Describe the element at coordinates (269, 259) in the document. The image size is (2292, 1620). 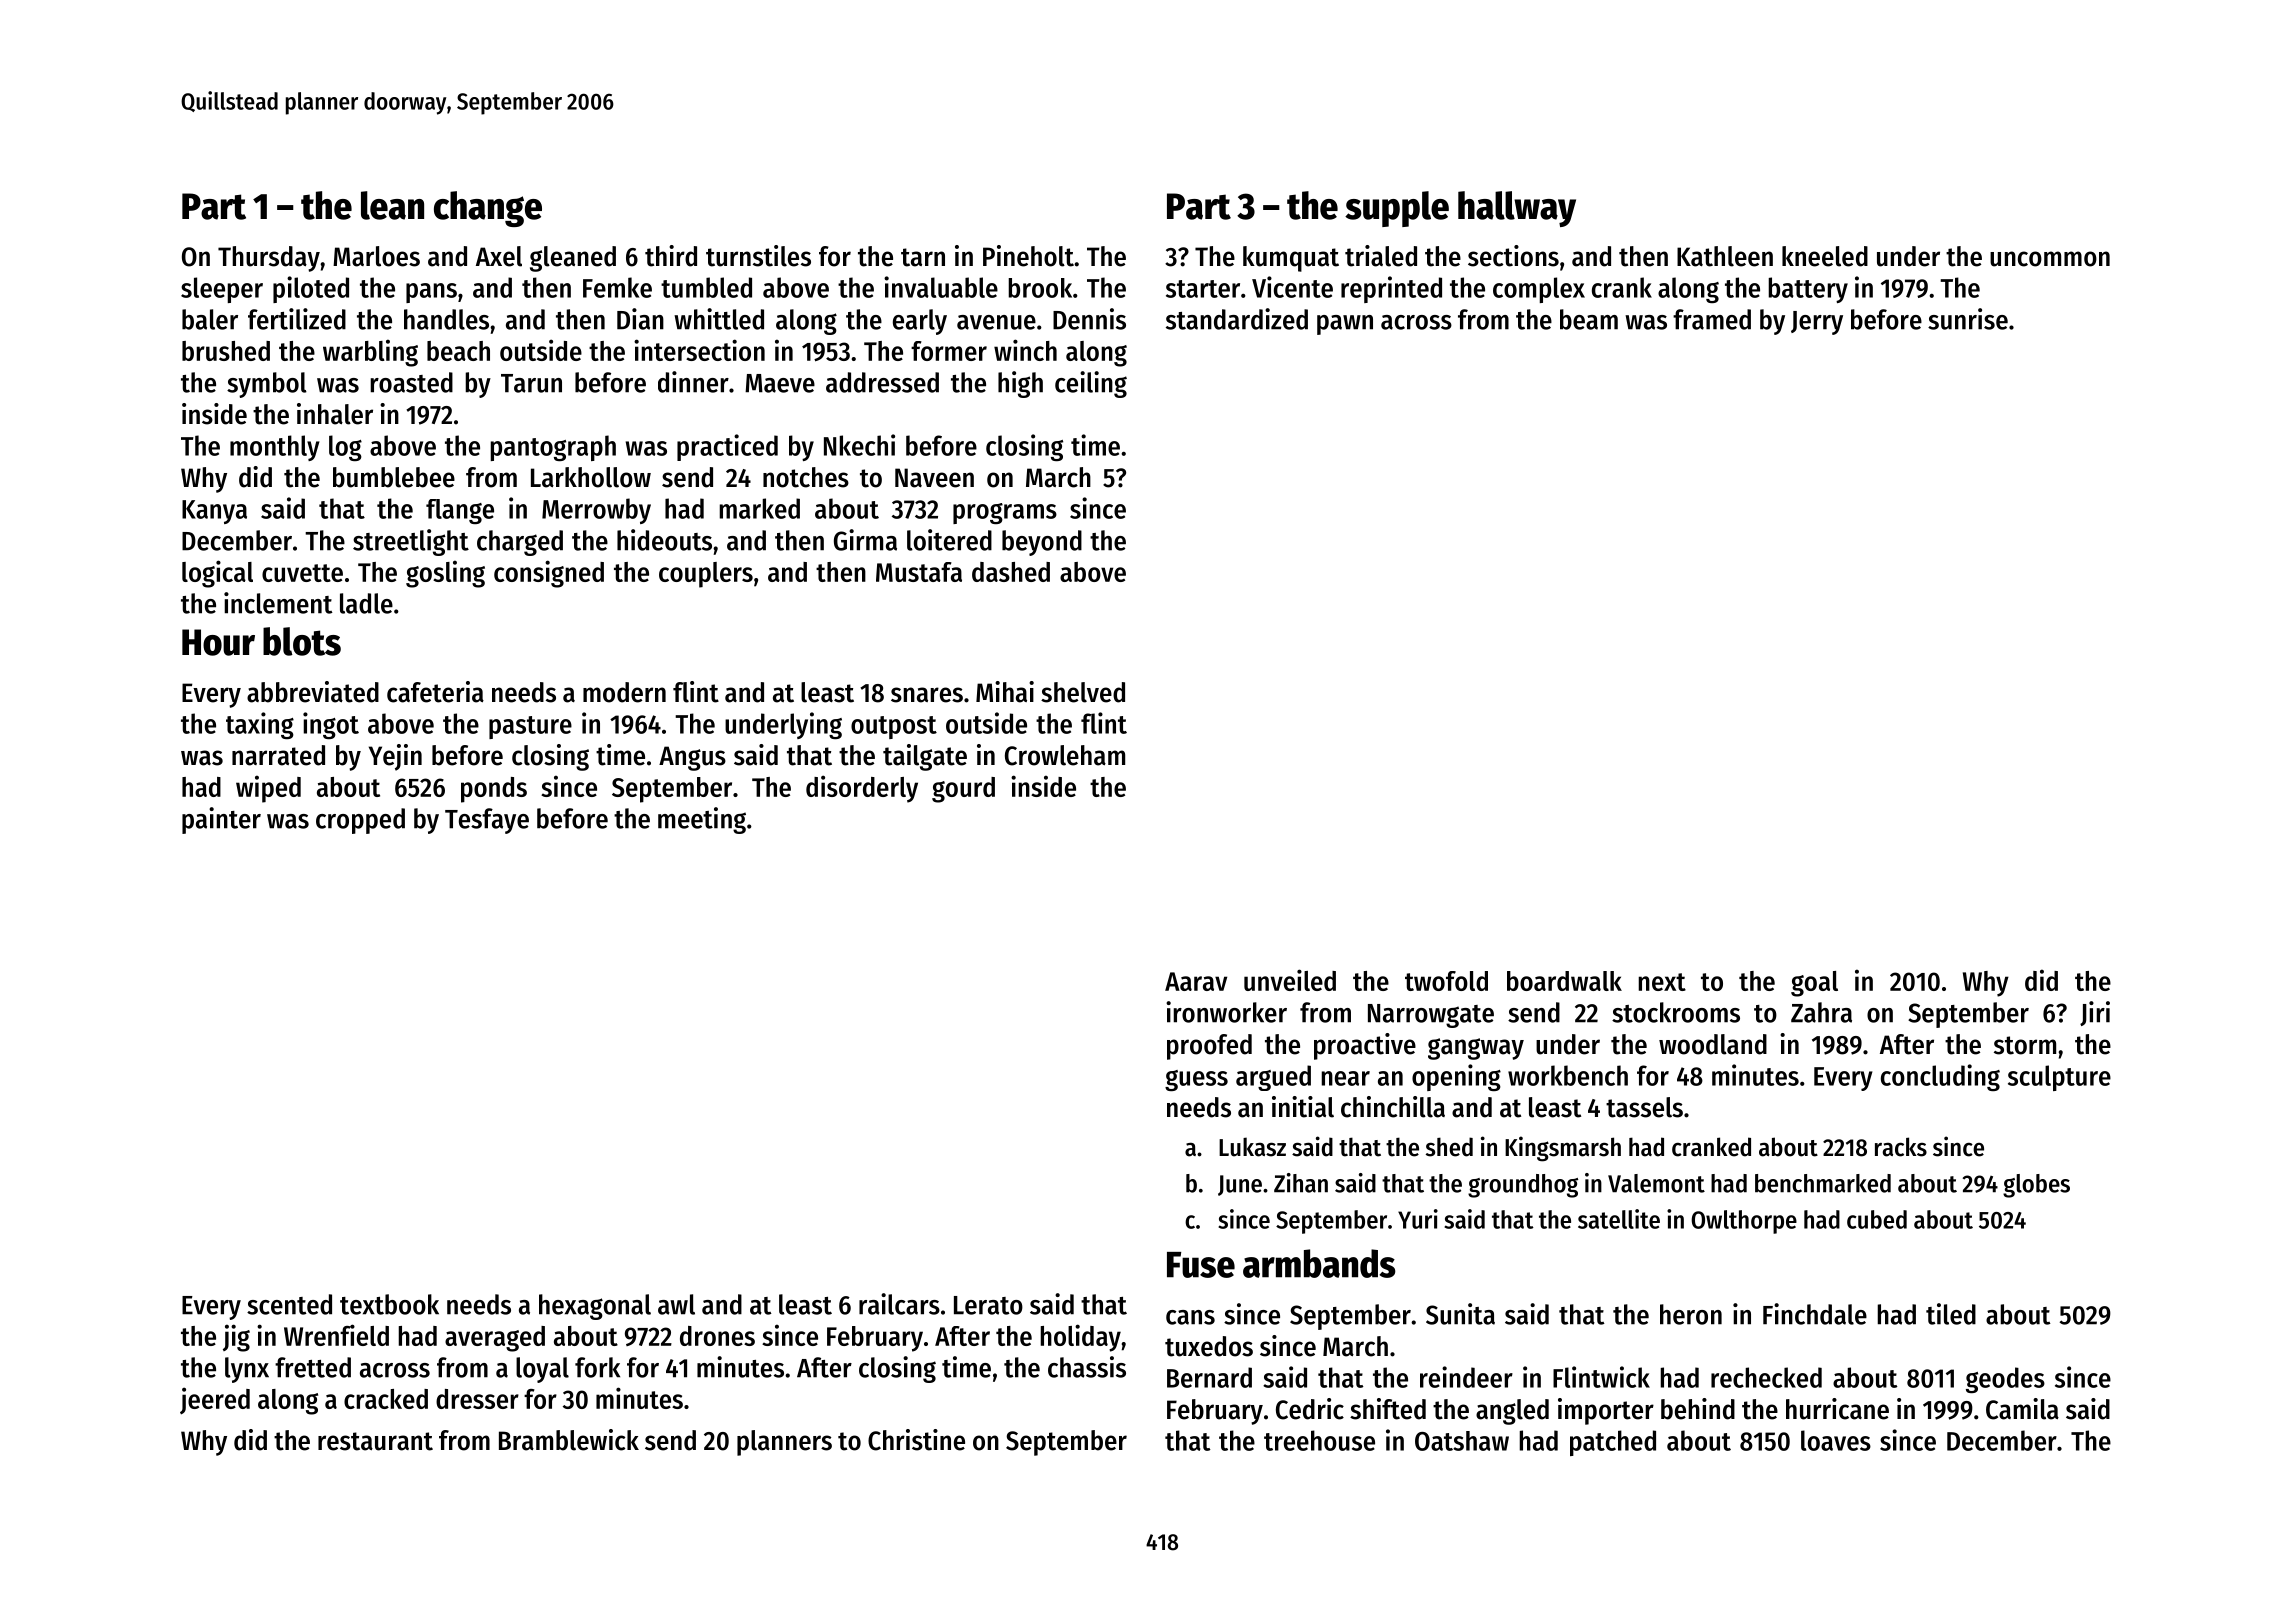
I see `Thursday` at that location.
